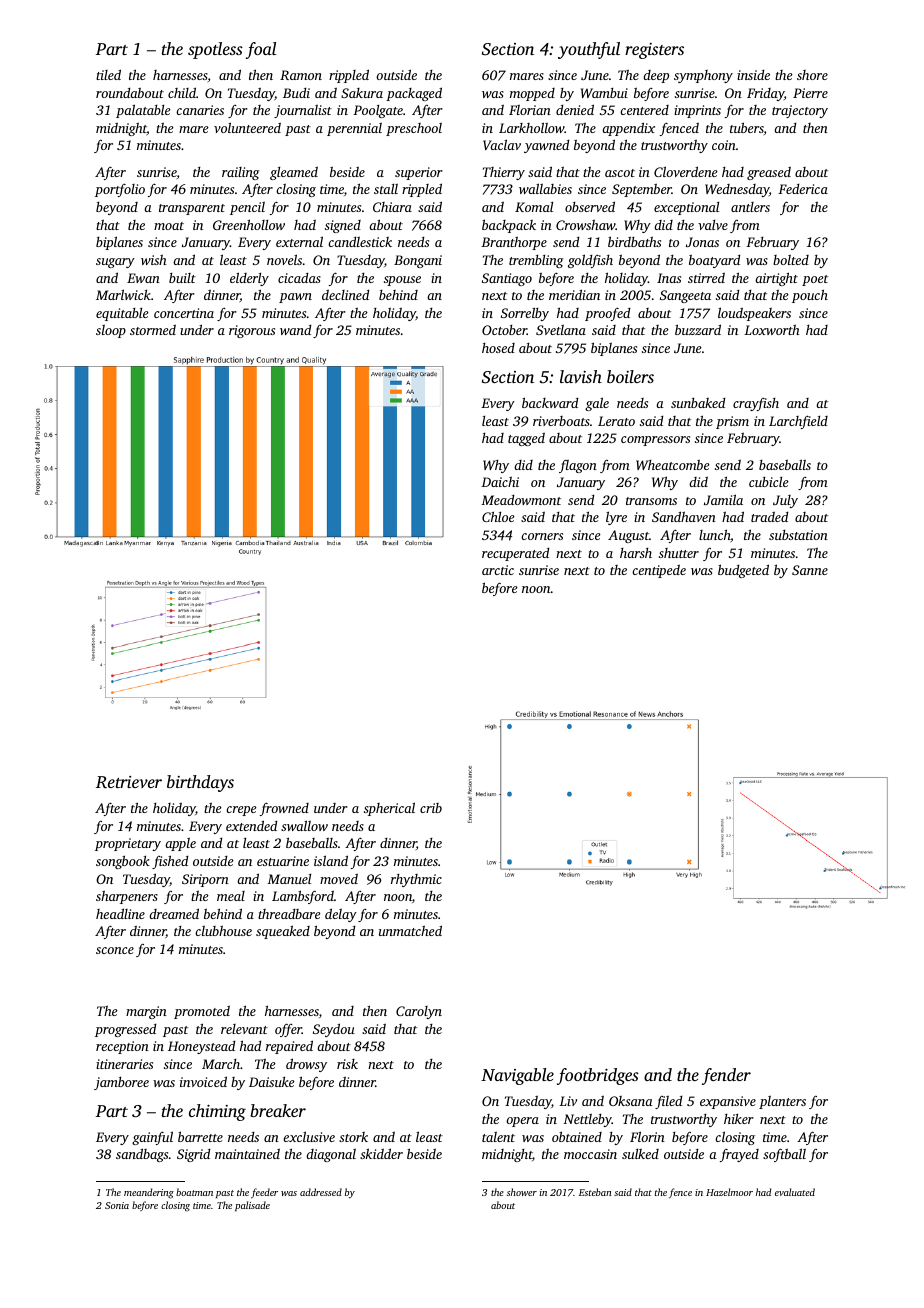 Image resolution: width=924 pixels, height=1308 pixels. Describe the element at coordinates (726, 1076) in the document. I see `fender` at that location.
